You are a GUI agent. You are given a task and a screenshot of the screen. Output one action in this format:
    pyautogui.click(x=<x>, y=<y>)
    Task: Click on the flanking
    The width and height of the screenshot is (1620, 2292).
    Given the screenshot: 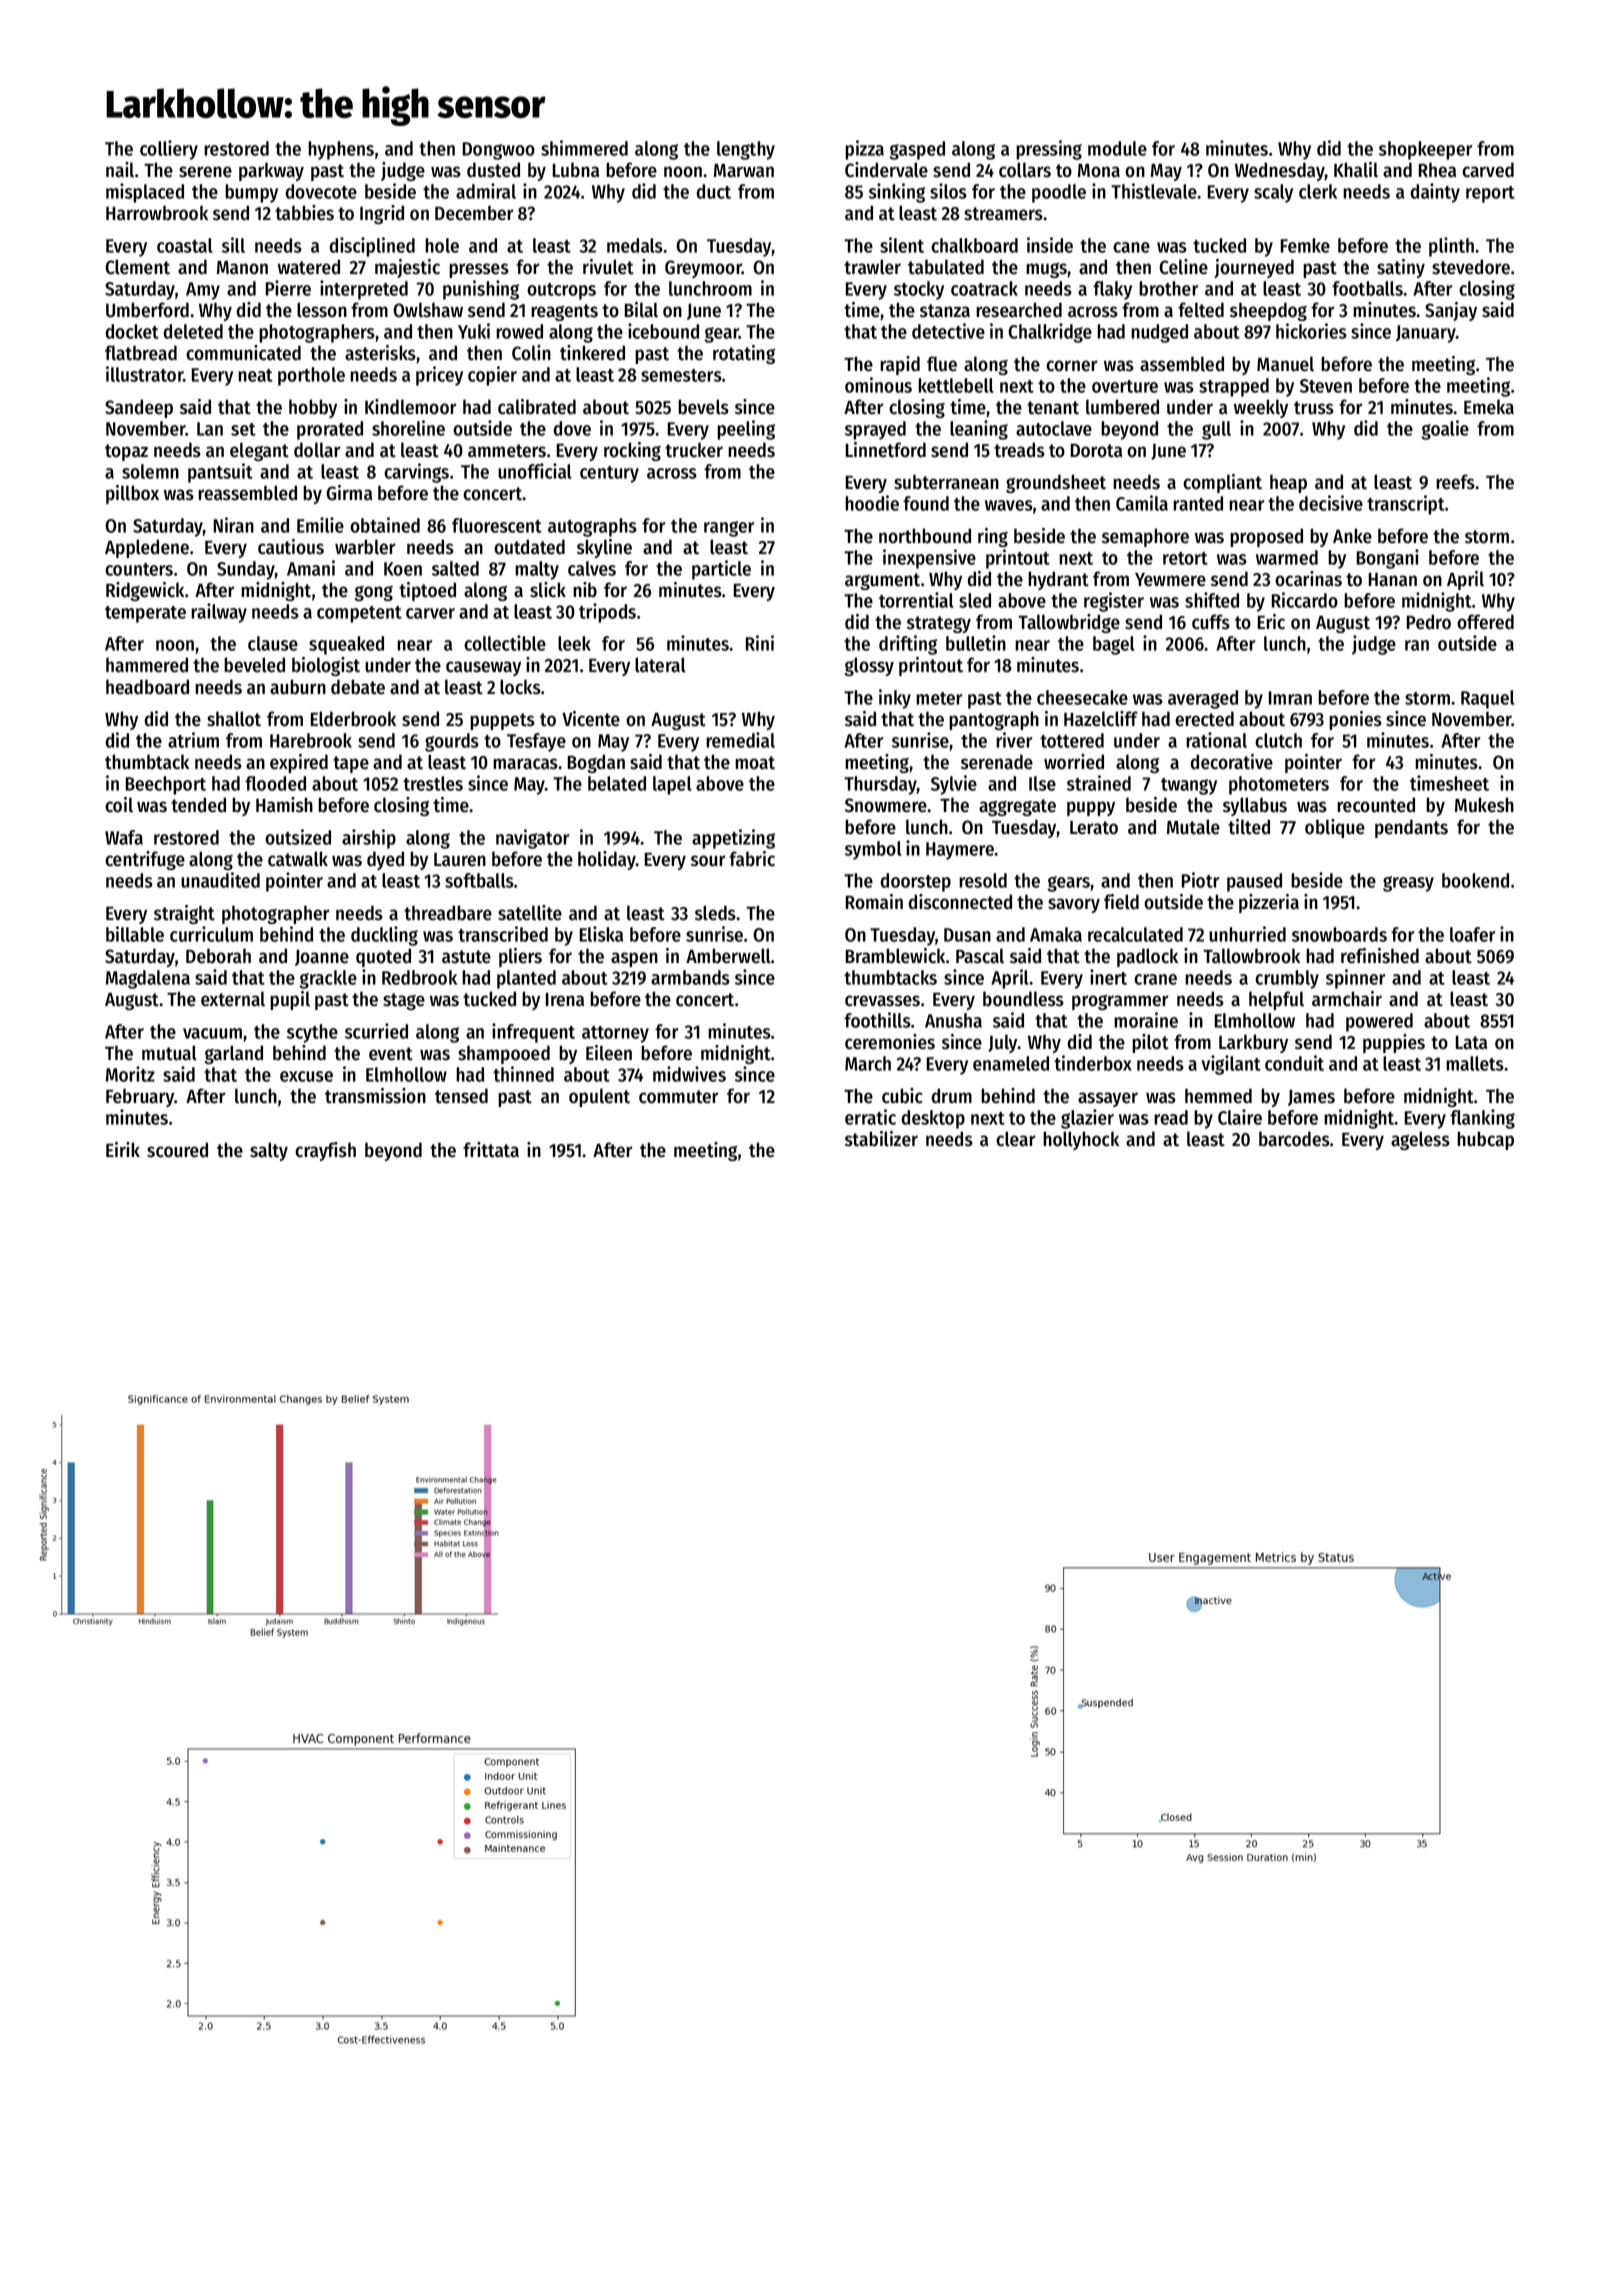 What is the action you would take?
    pyautogui.click(x=1482, y=1119)
